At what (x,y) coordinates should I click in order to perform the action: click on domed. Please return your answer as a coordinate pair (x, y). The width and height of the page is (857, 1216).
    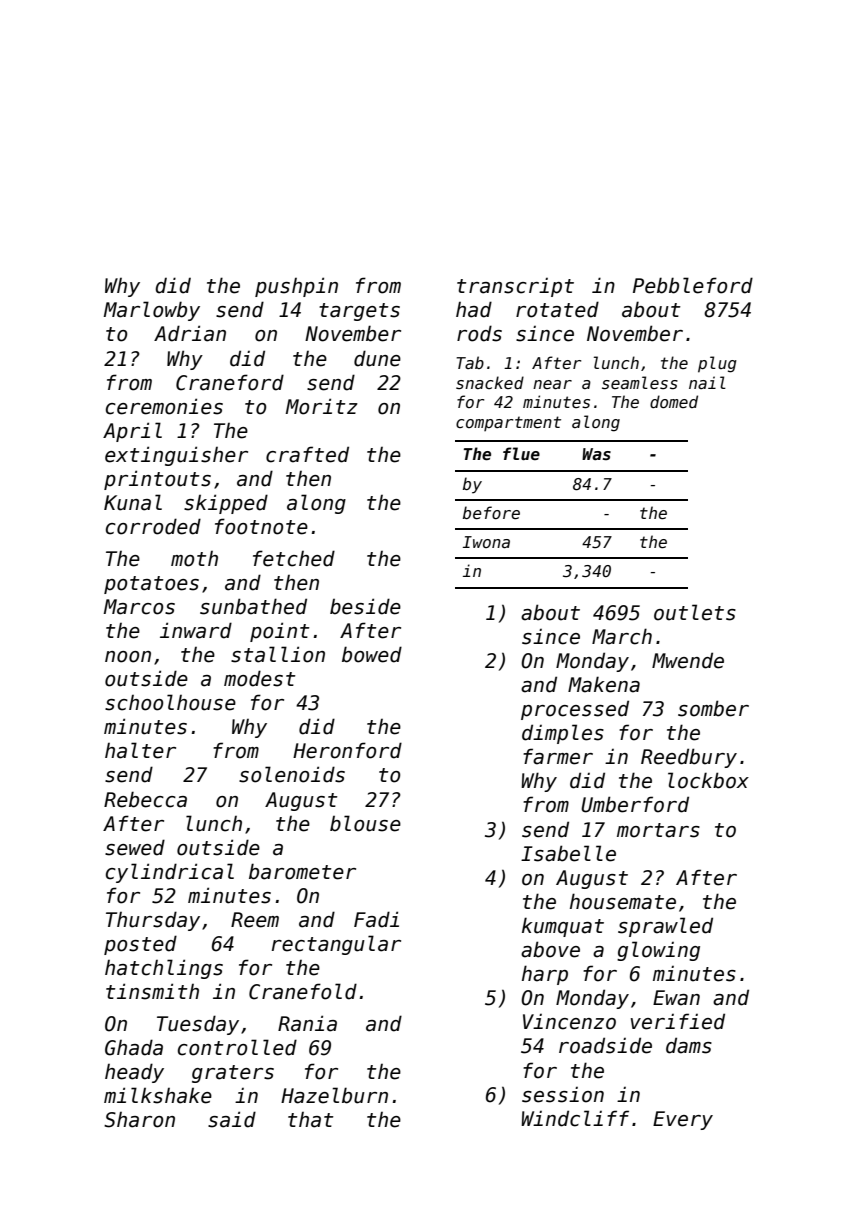
    Looking at the image, I should click on (674, 401).
